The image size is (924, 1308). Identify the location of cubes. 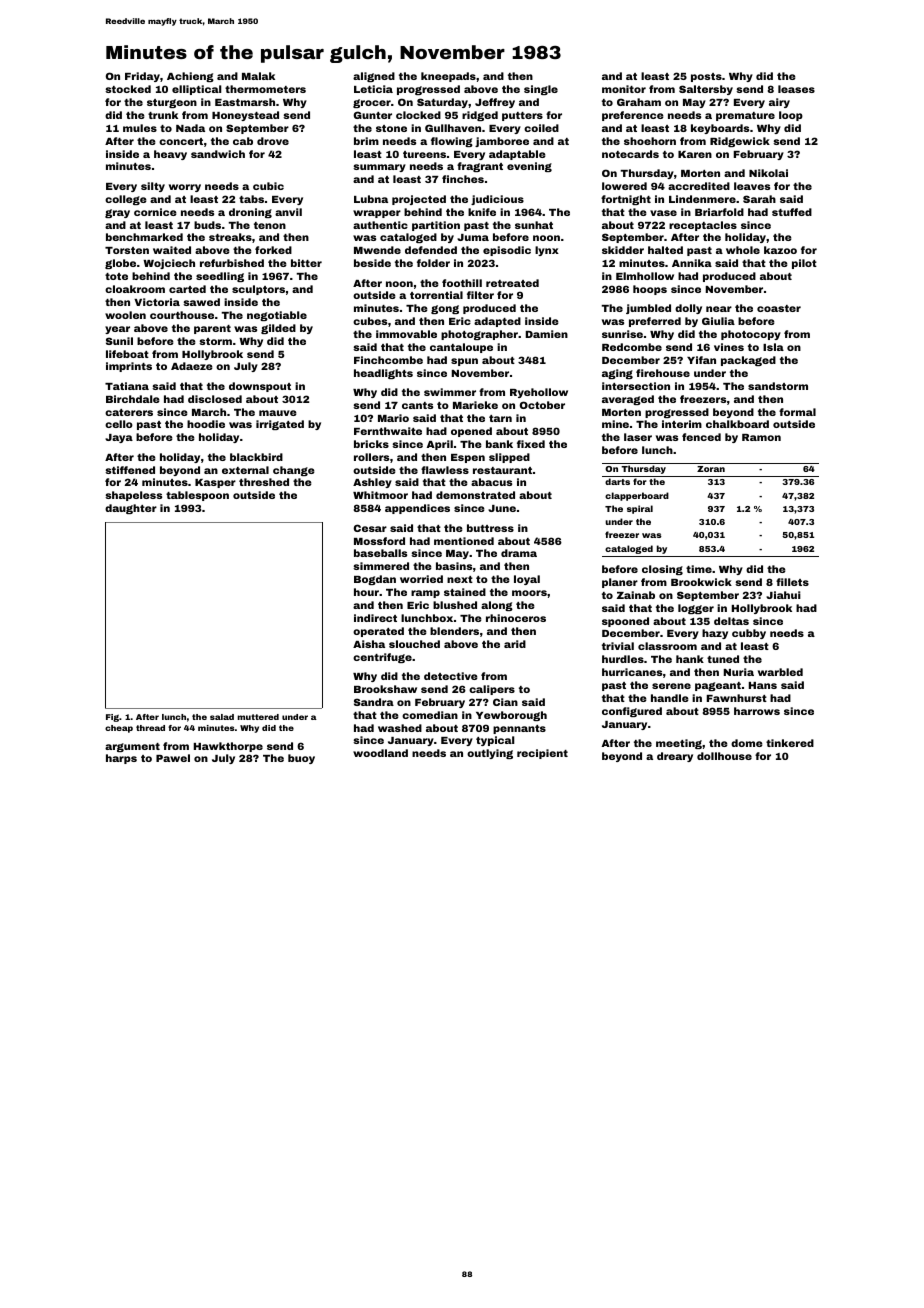
(370, 321).
